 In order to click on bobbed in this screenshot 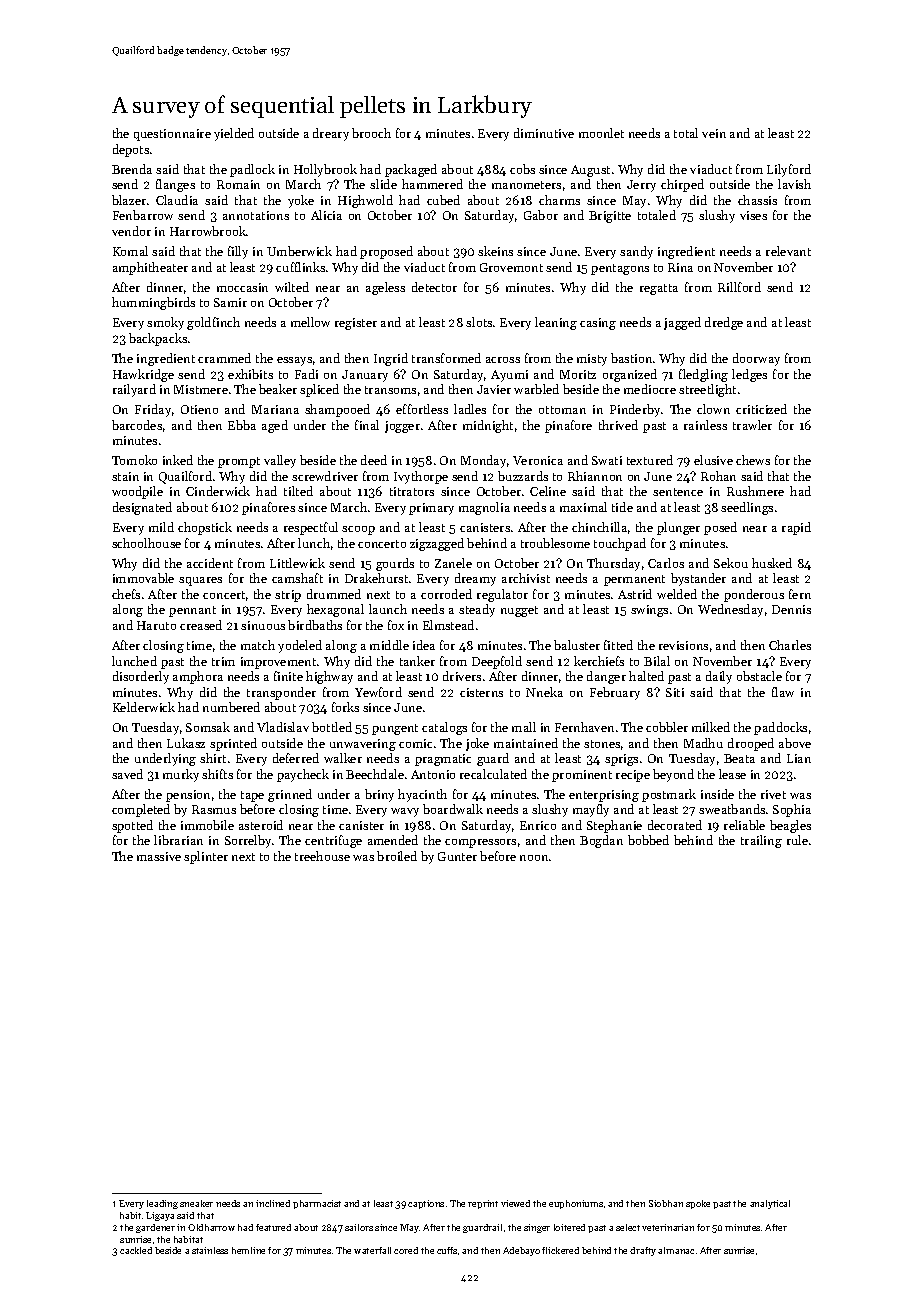, I will do `click(648, 840)`.
